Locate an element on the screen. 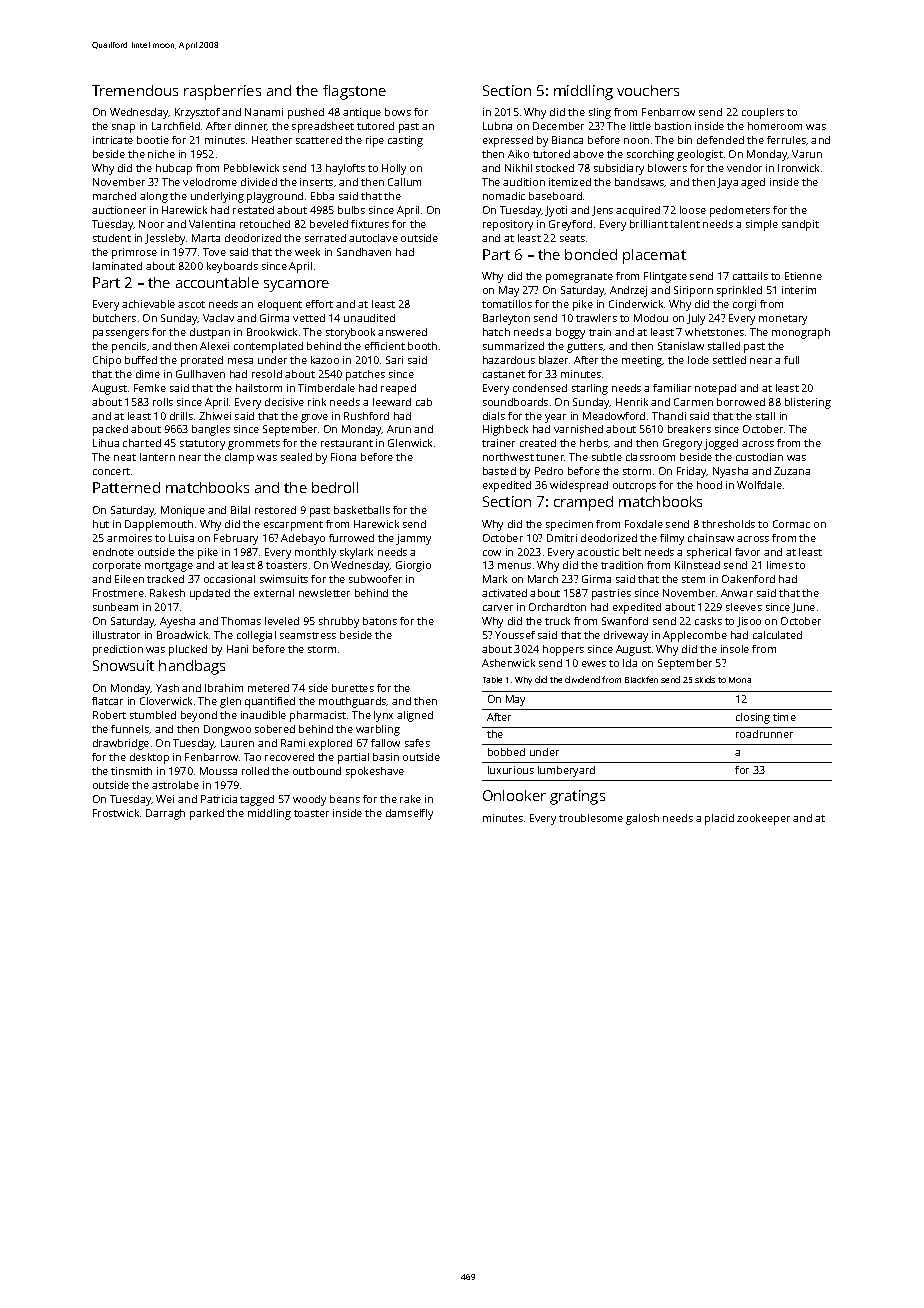  answered is located at coordinates (402, 332).
